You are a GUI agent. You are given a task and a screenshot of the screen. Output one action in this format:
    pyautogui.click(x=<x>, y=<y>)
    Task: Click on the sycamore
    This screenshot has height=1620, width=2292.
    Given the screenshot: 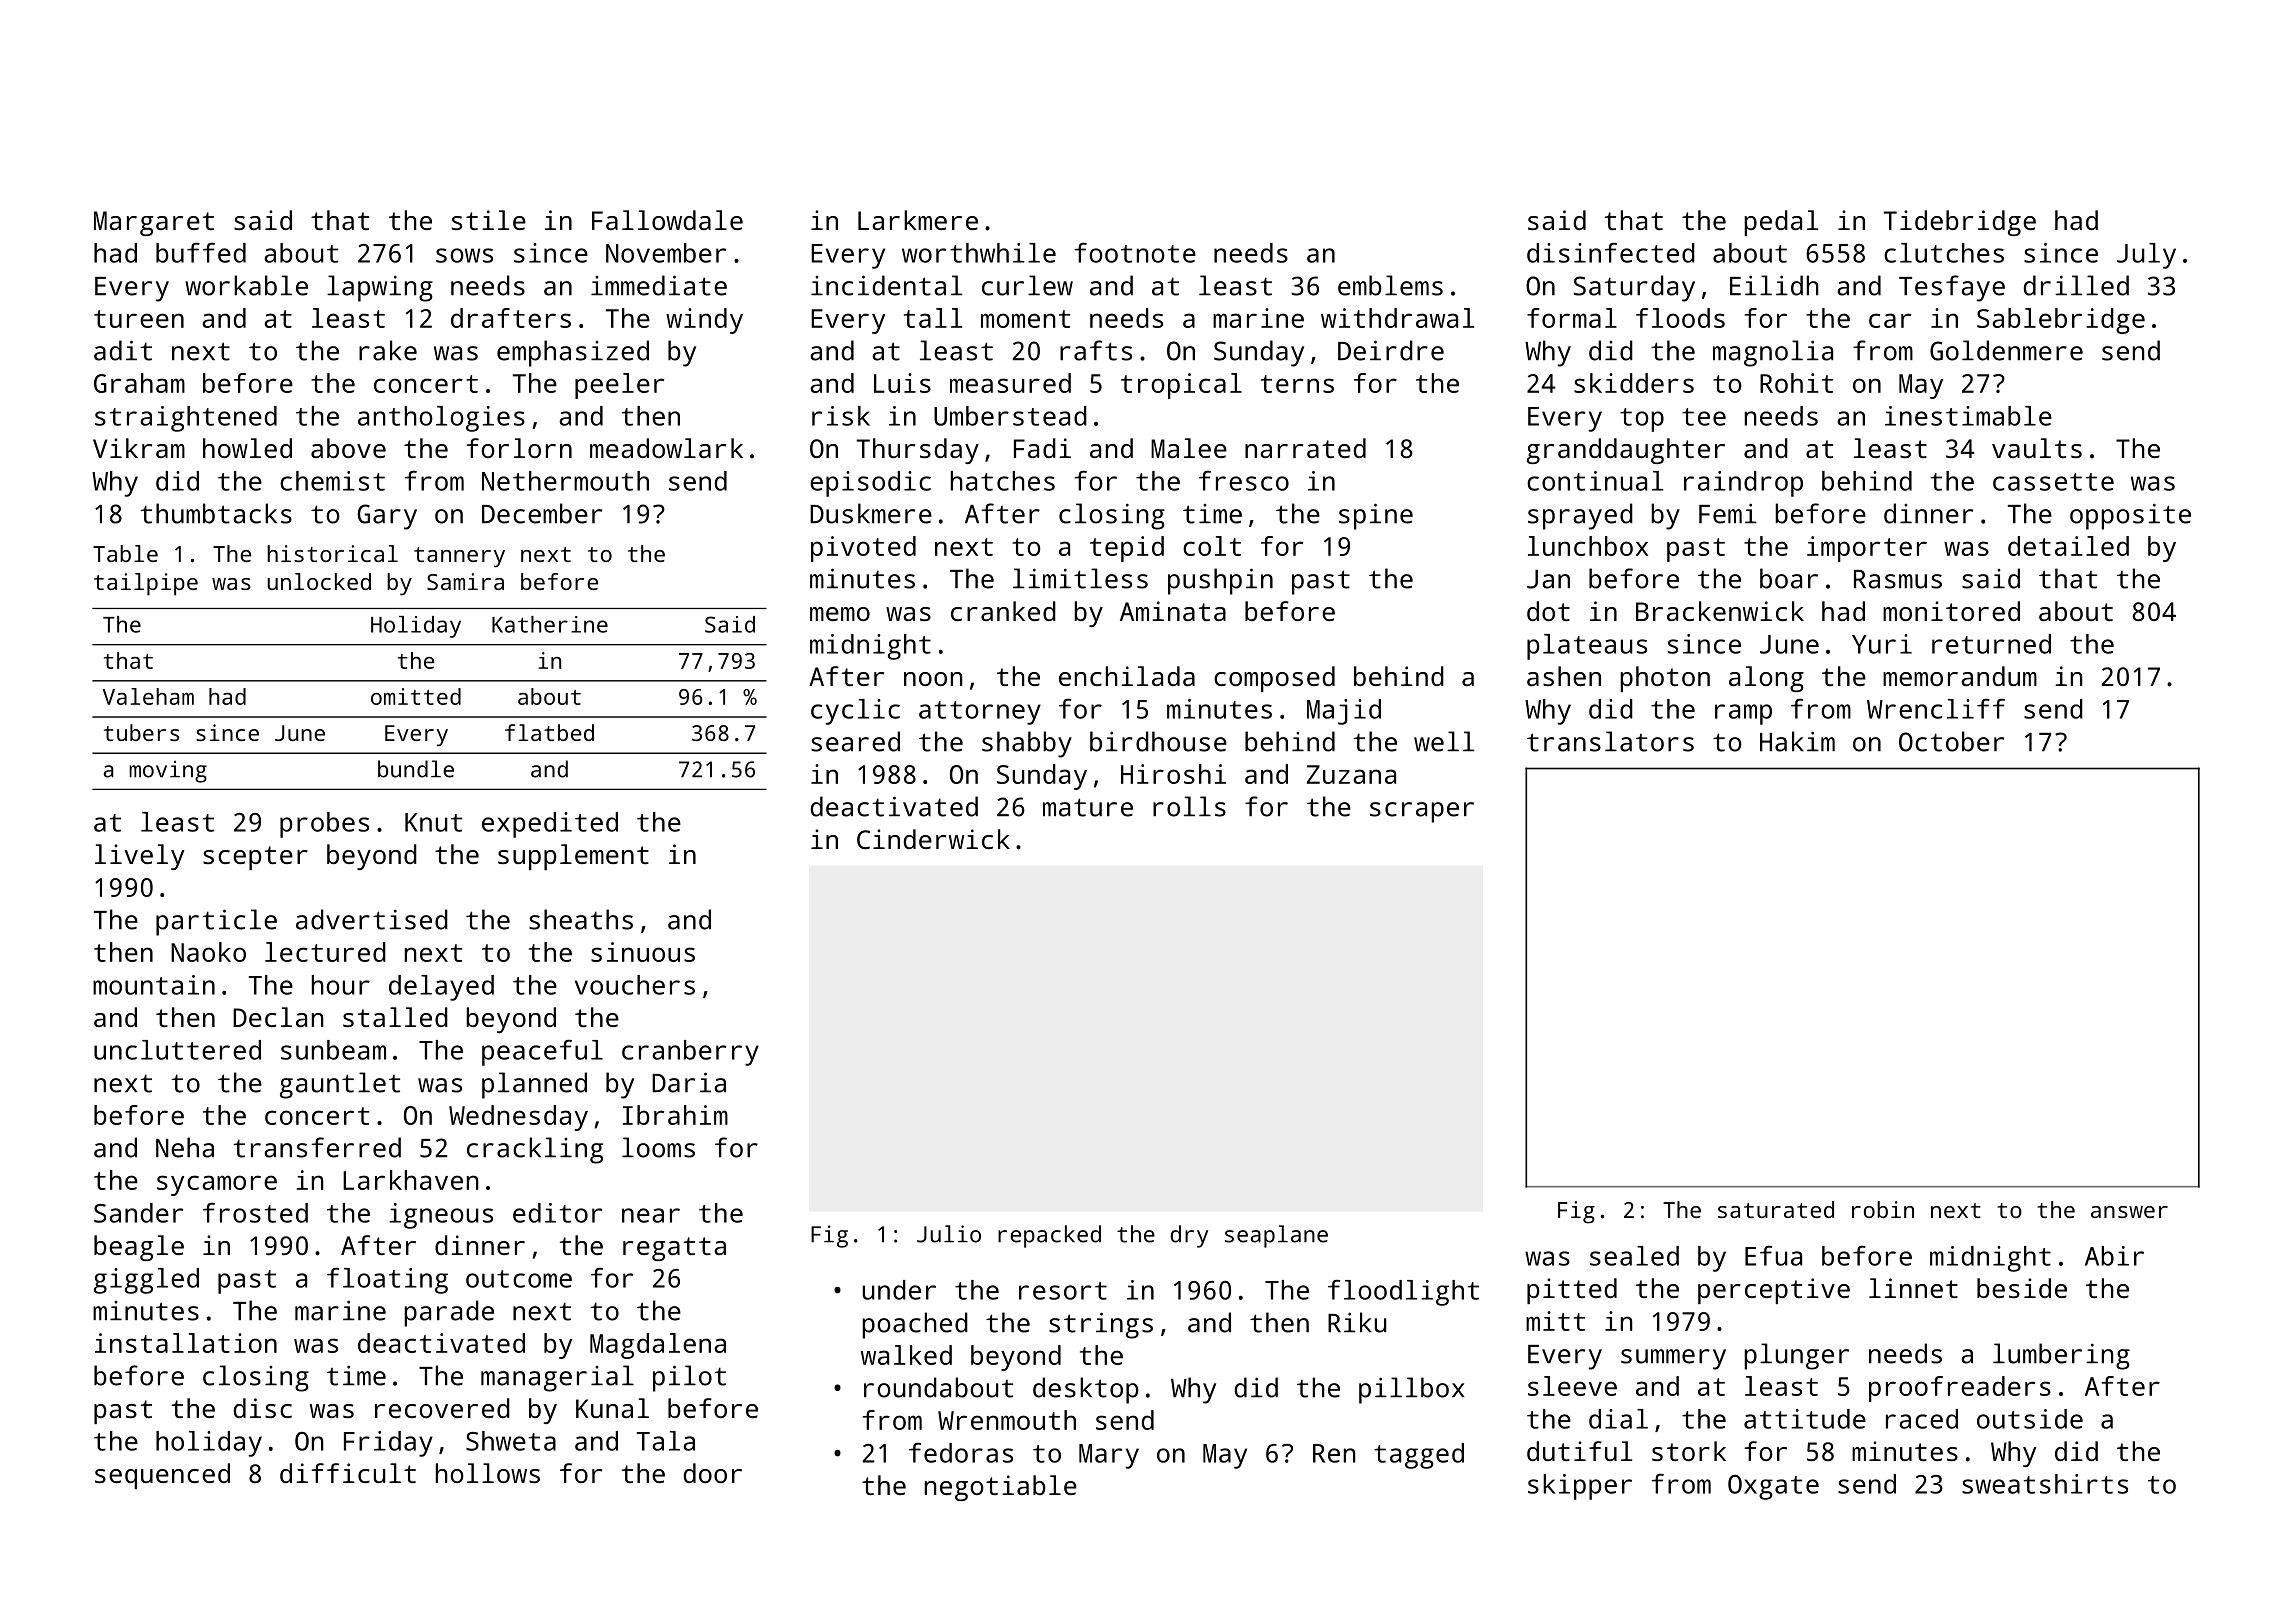 What is the action you would take?
    pyautogui.click(x=217, y=1185)
